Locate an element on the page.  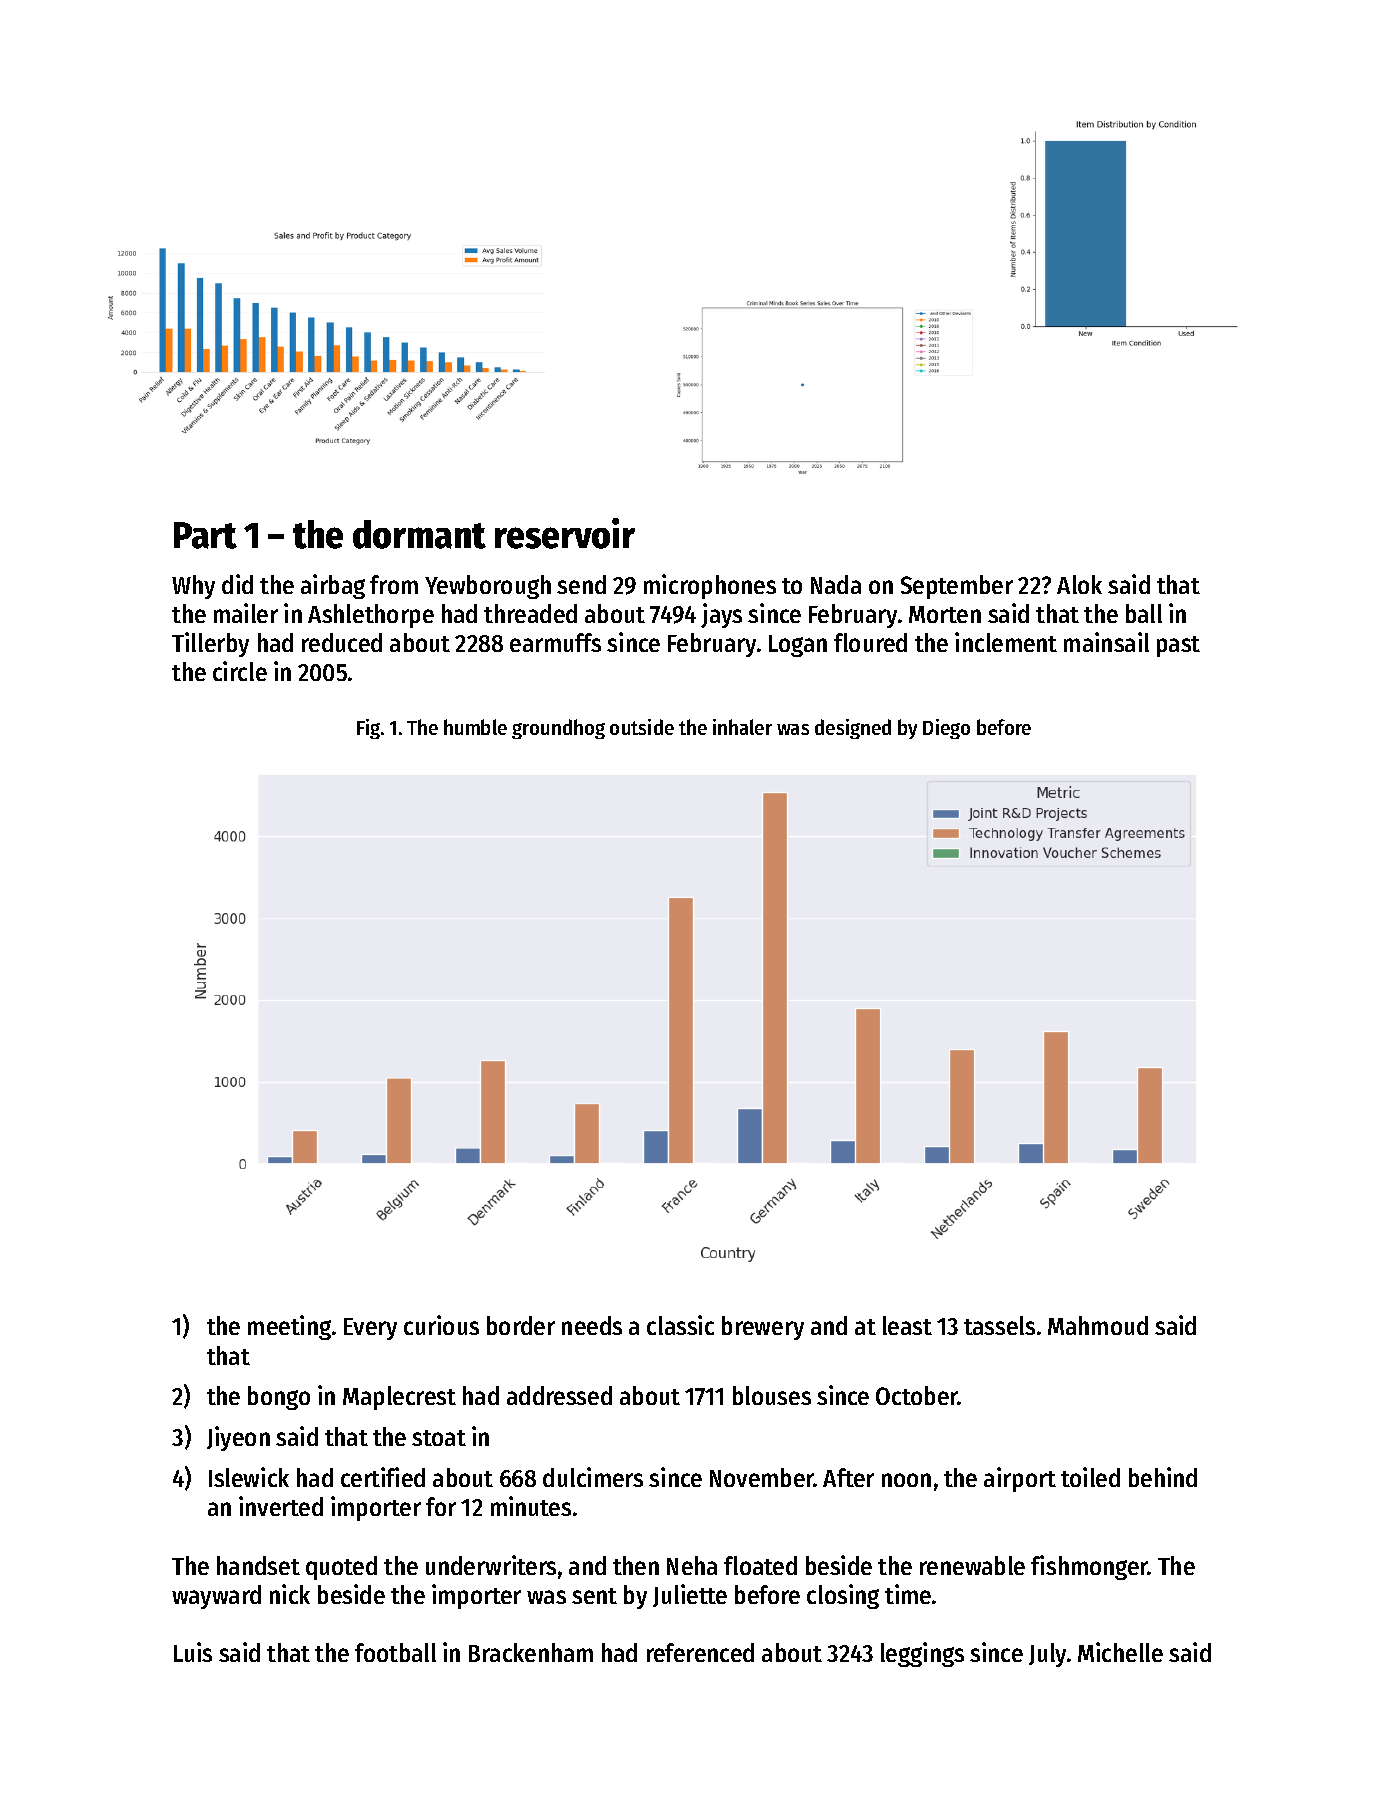
classic is located at coordinates (680, 1325).
